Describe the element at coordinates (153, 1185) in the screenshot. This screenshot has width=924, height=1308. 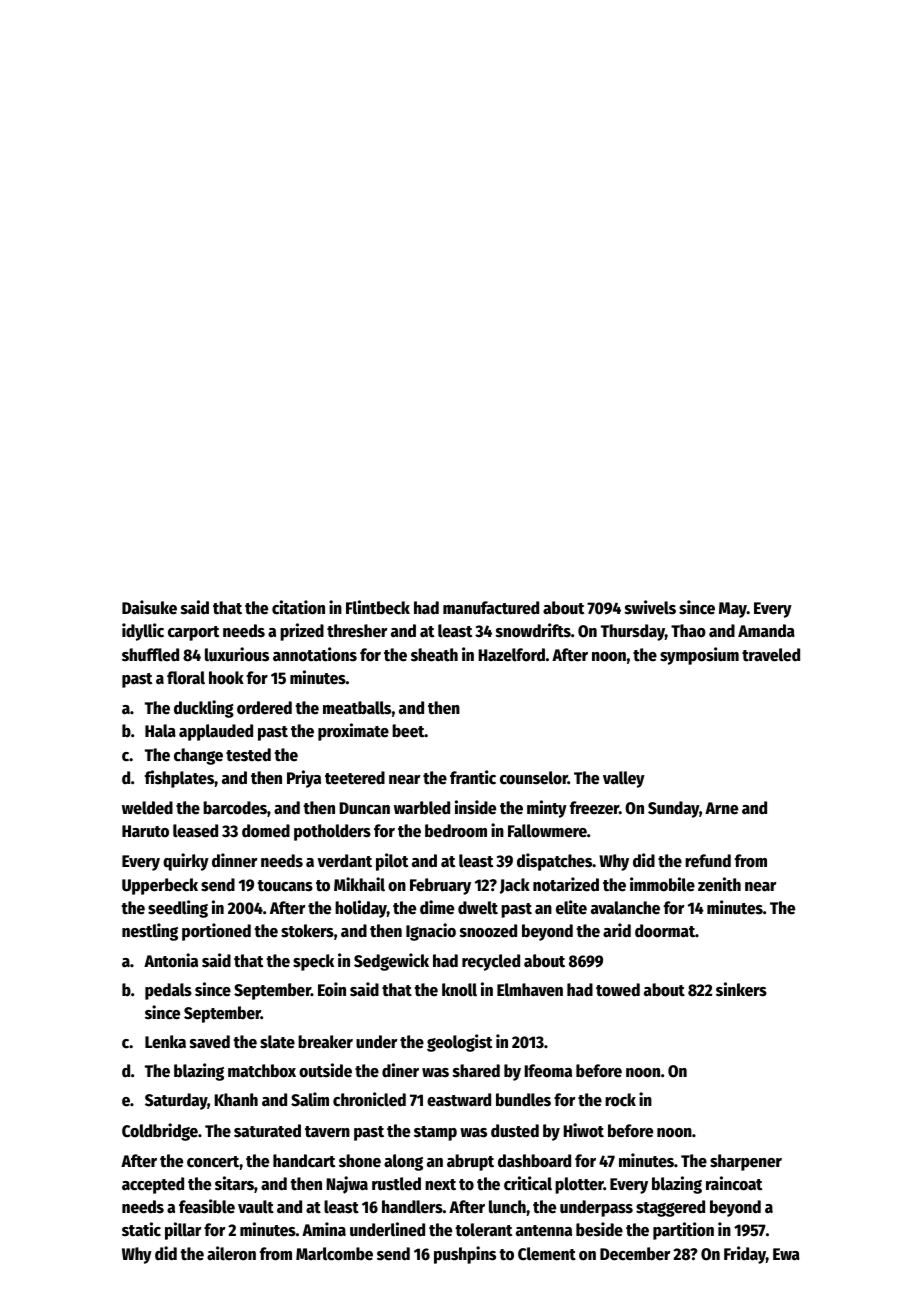
I see `accepted` at that location.
